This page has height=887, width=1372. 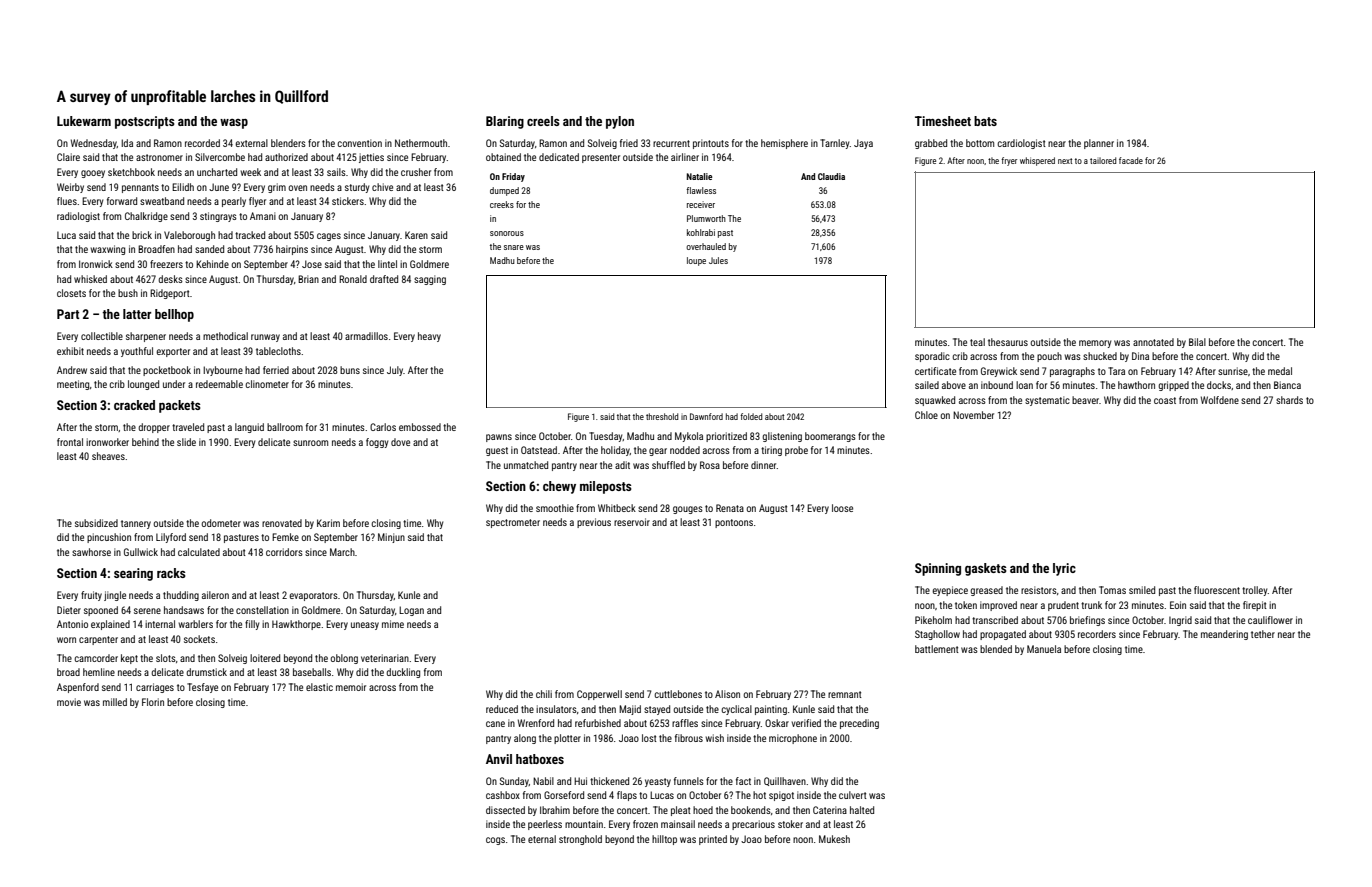 What do you see at coordinates (1197, 342) in the page?
I see `Bilal` at bounding box center [1197, 342].
